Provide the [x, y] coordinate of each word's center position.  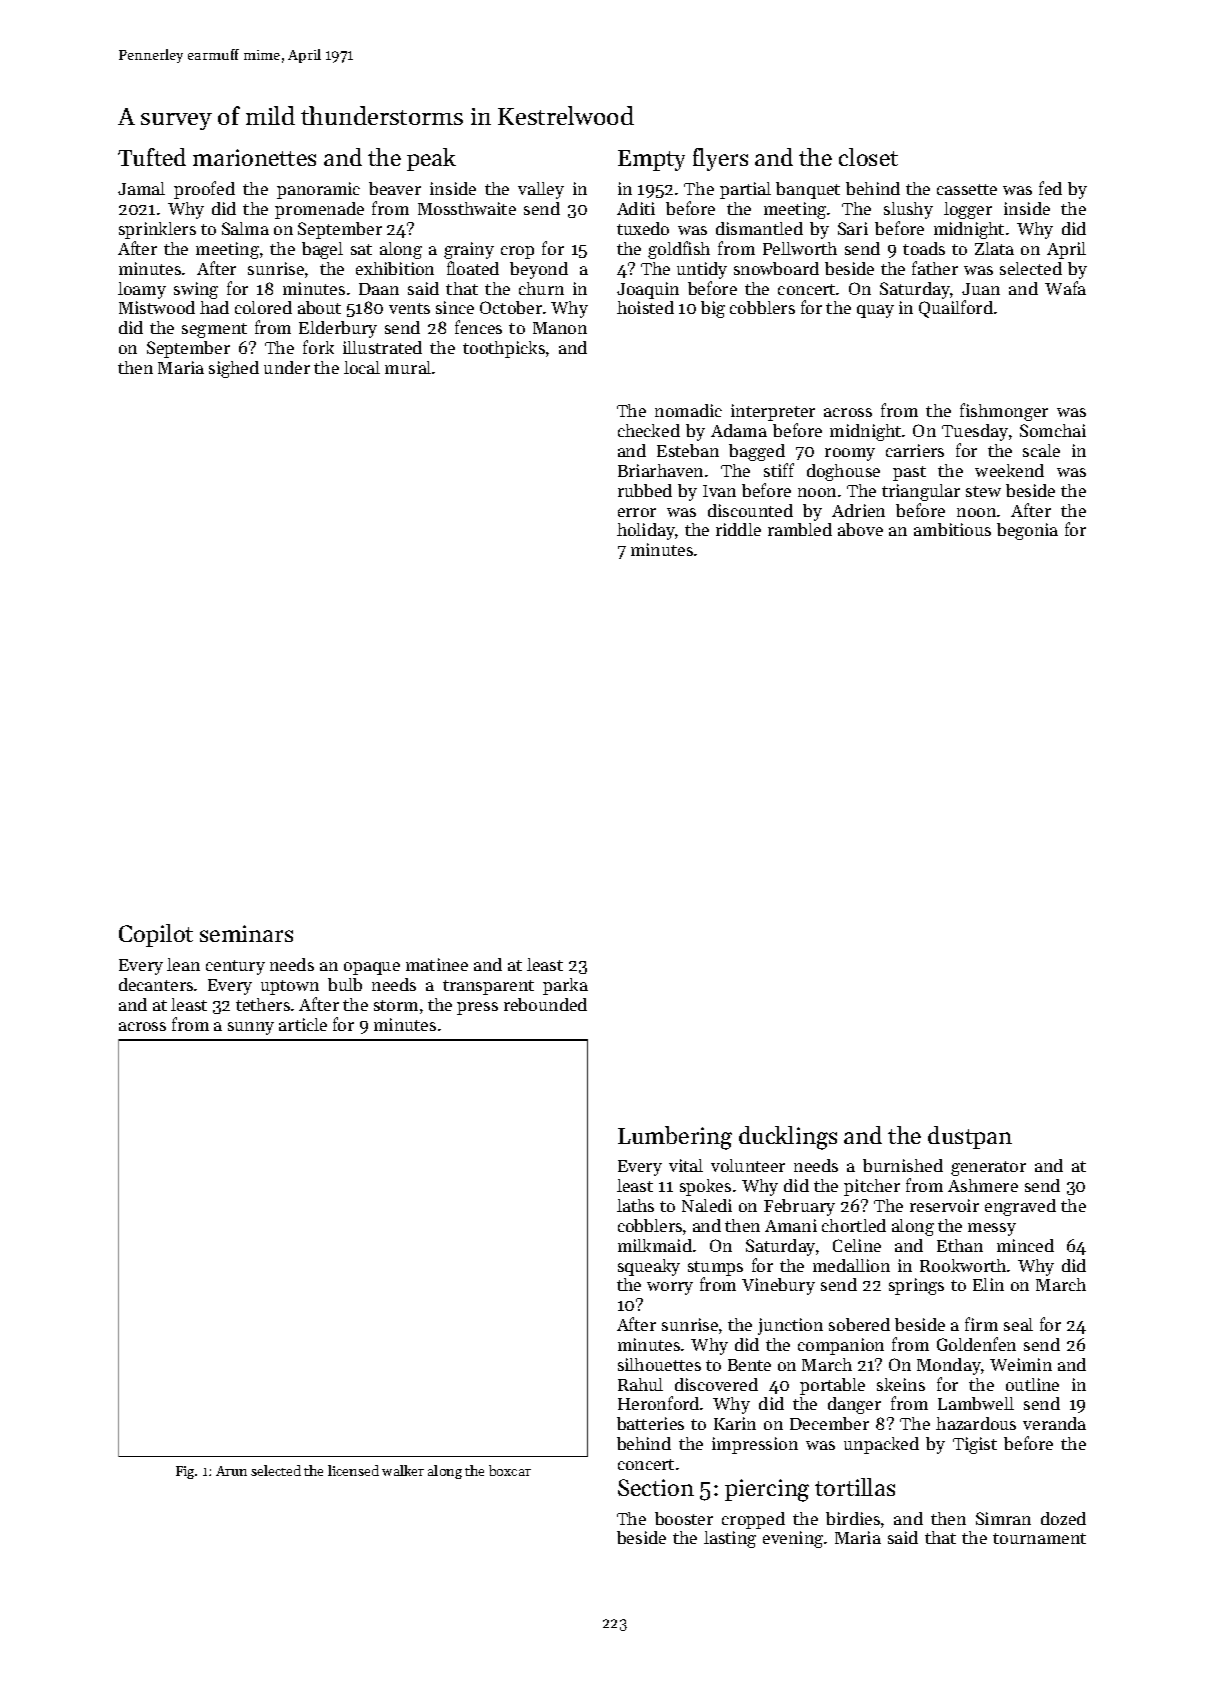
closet [868, 157]
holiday [646, 531]
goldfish [679, 250]
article [303, 1024]
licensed [353, 1470]
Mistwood [157, 307]
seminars [246, 933]
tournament [1039, 1538]
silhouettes [659, 1364]
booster [684, 1518]
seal [1018, 1324]
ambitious [952, 529]
